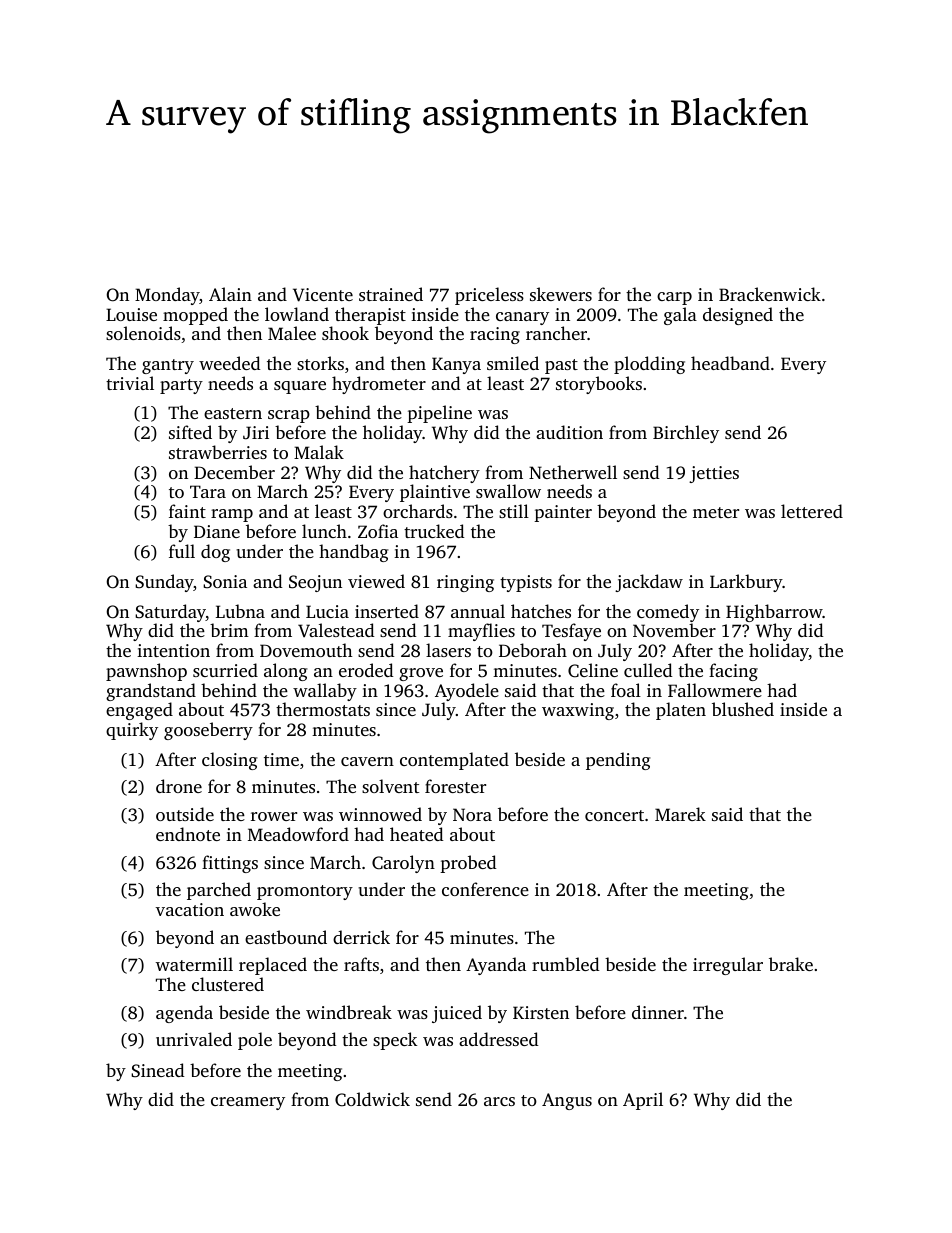 The width and height of the page is (952, 1233). I want to click on skewers, so click(561, 294).
